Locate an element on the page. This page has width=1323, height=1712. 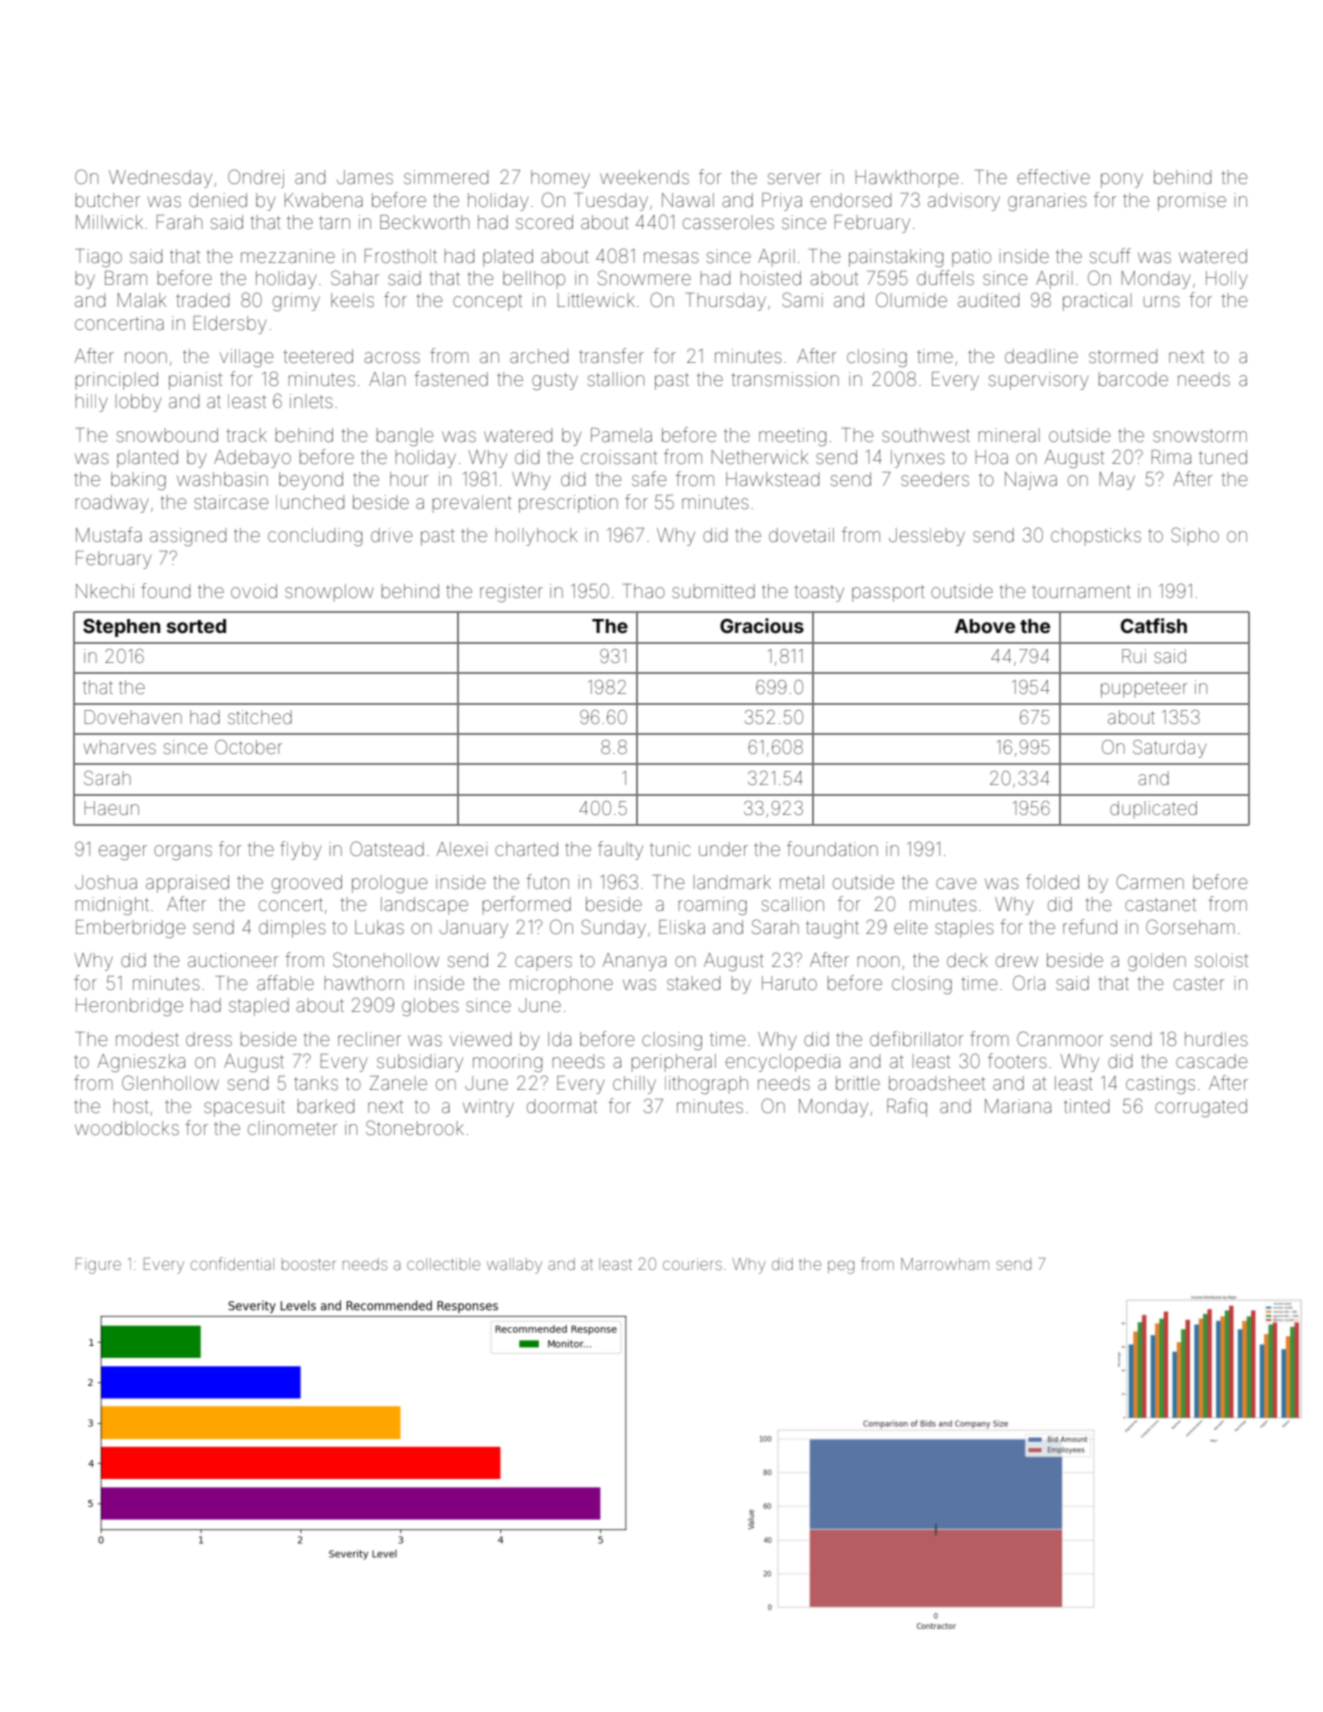
Thao is located at coordinates (644, 591).
